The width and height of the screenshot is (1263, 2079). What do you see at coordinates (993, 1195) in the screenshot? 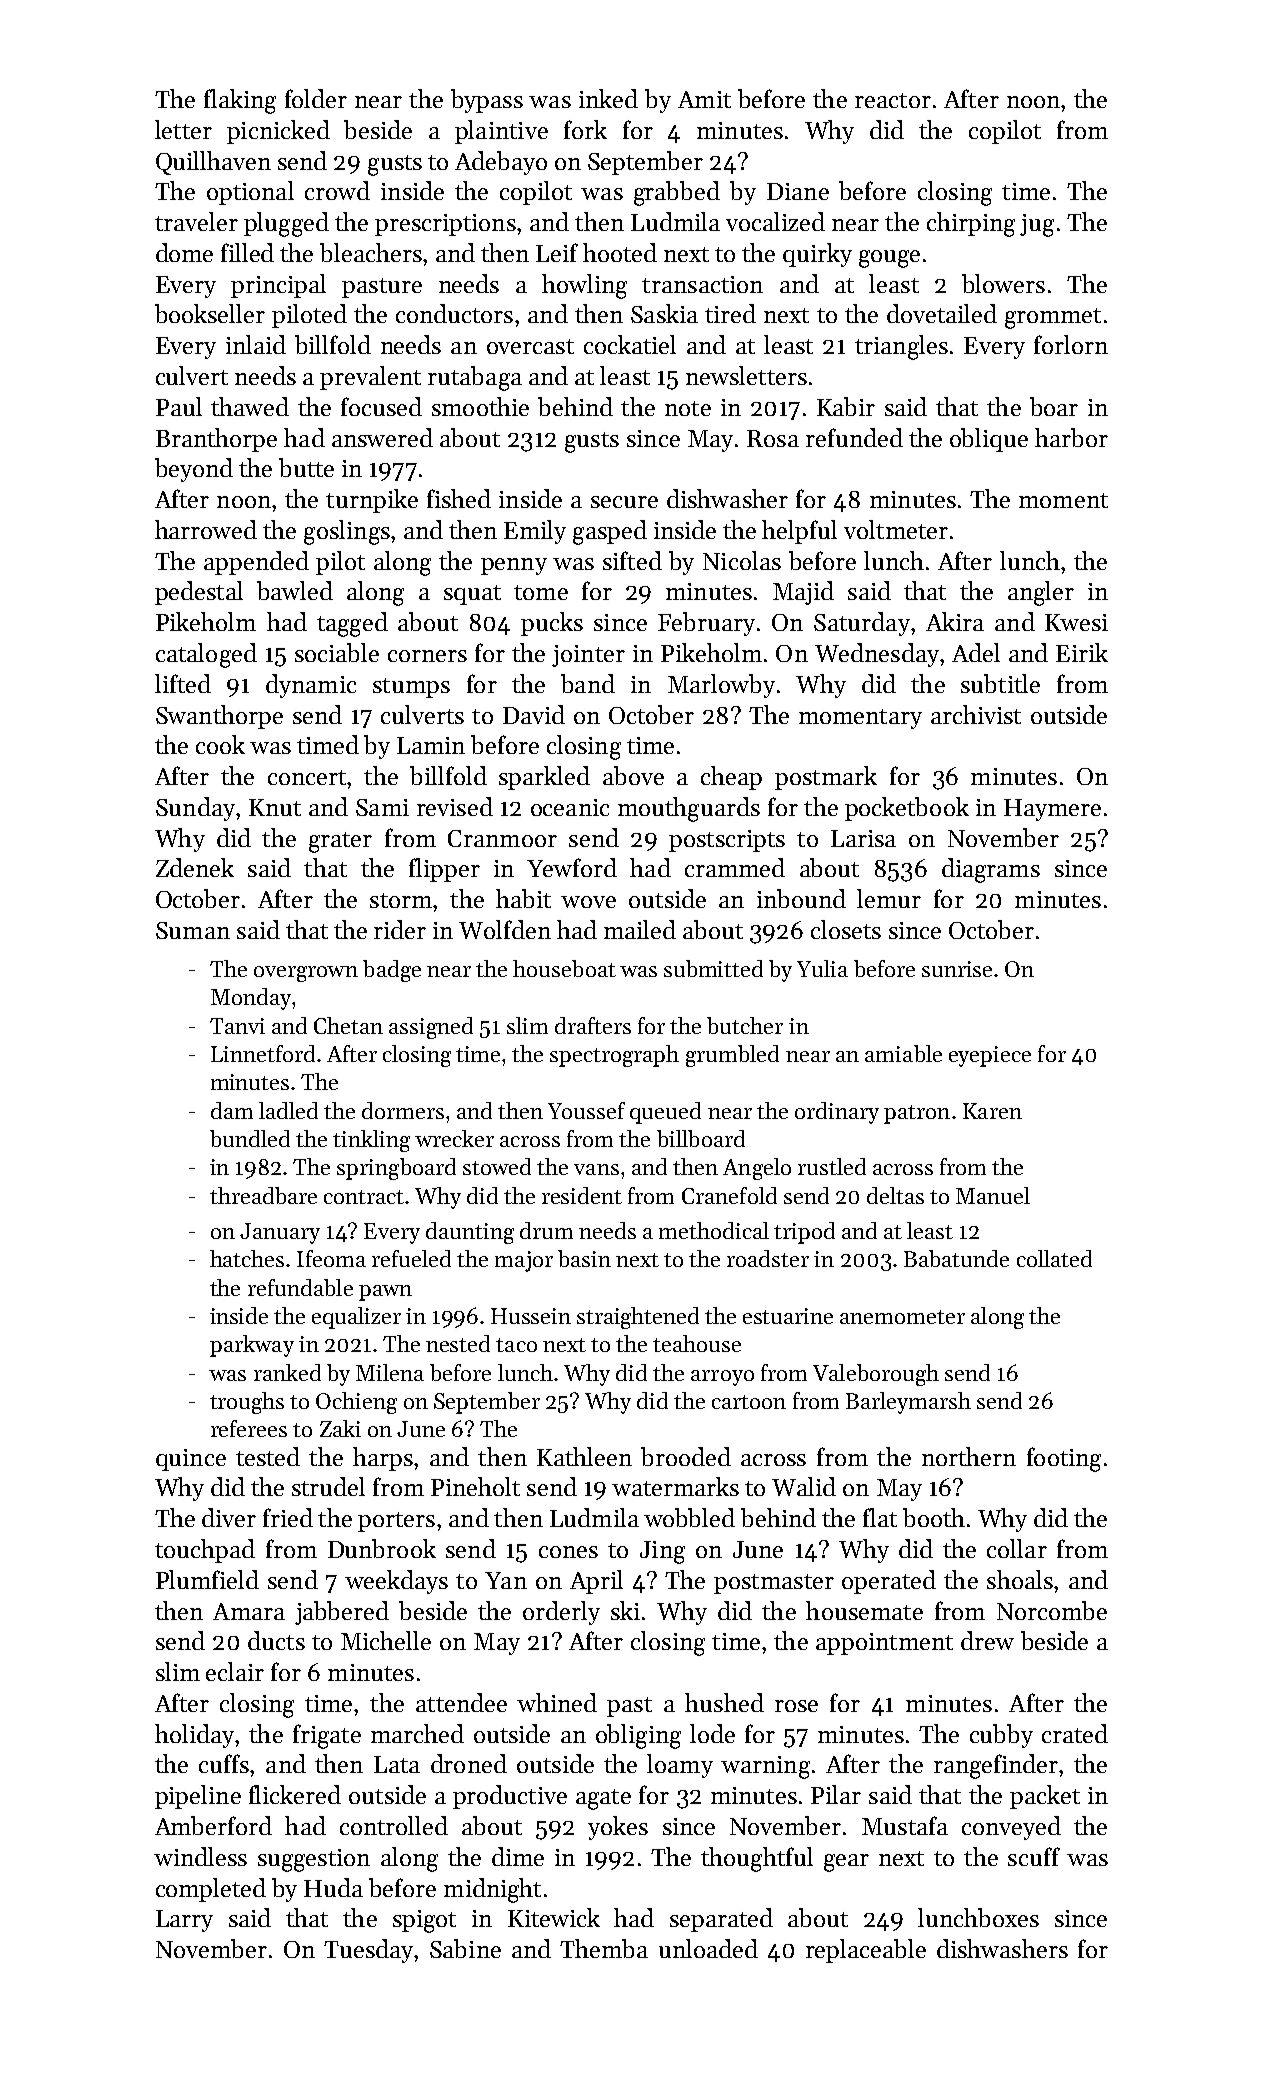
I see `Manuel` at bounding box center [993, 1195].
